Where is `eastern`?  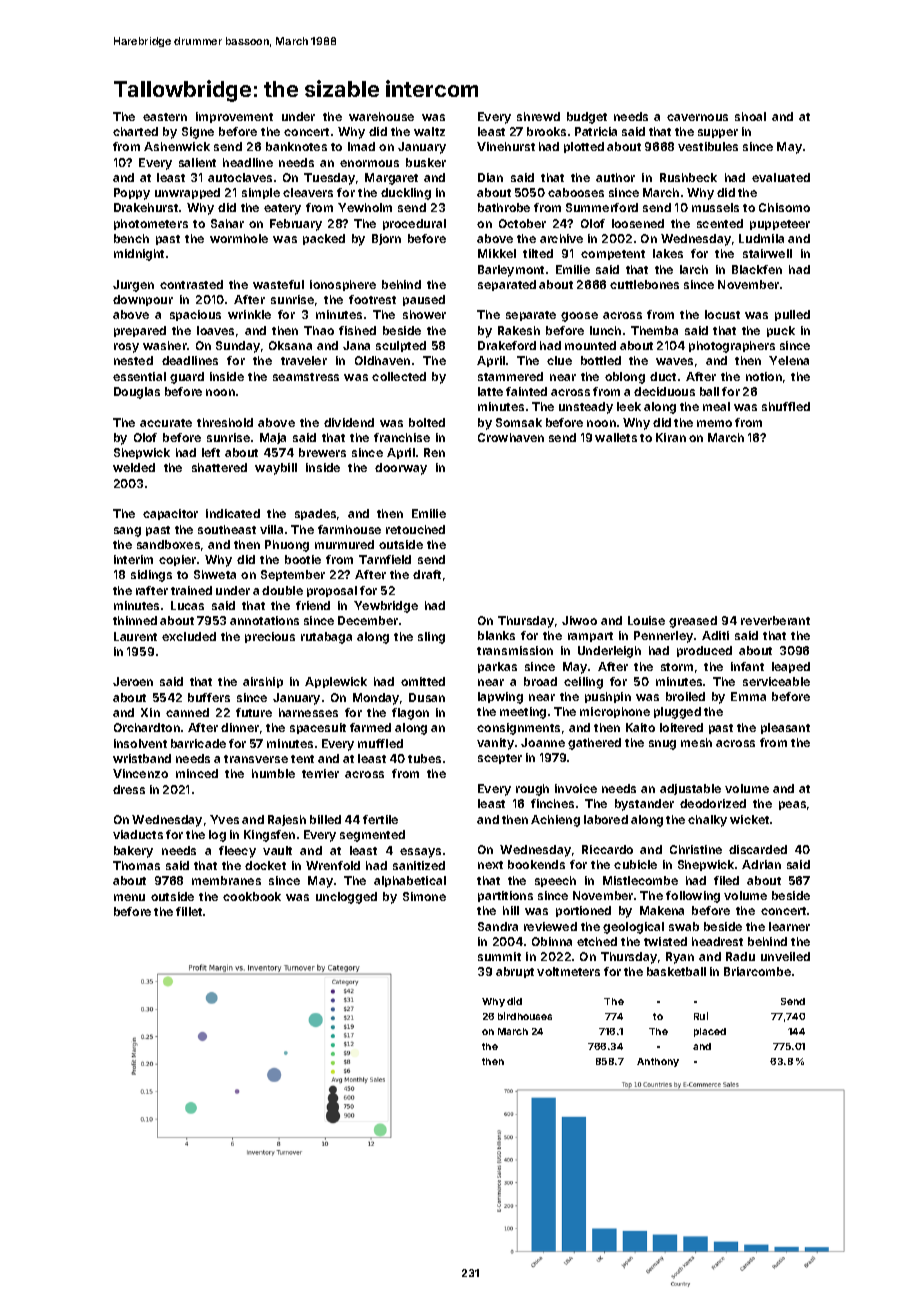
eastern is located at coordinates (165, 117).
